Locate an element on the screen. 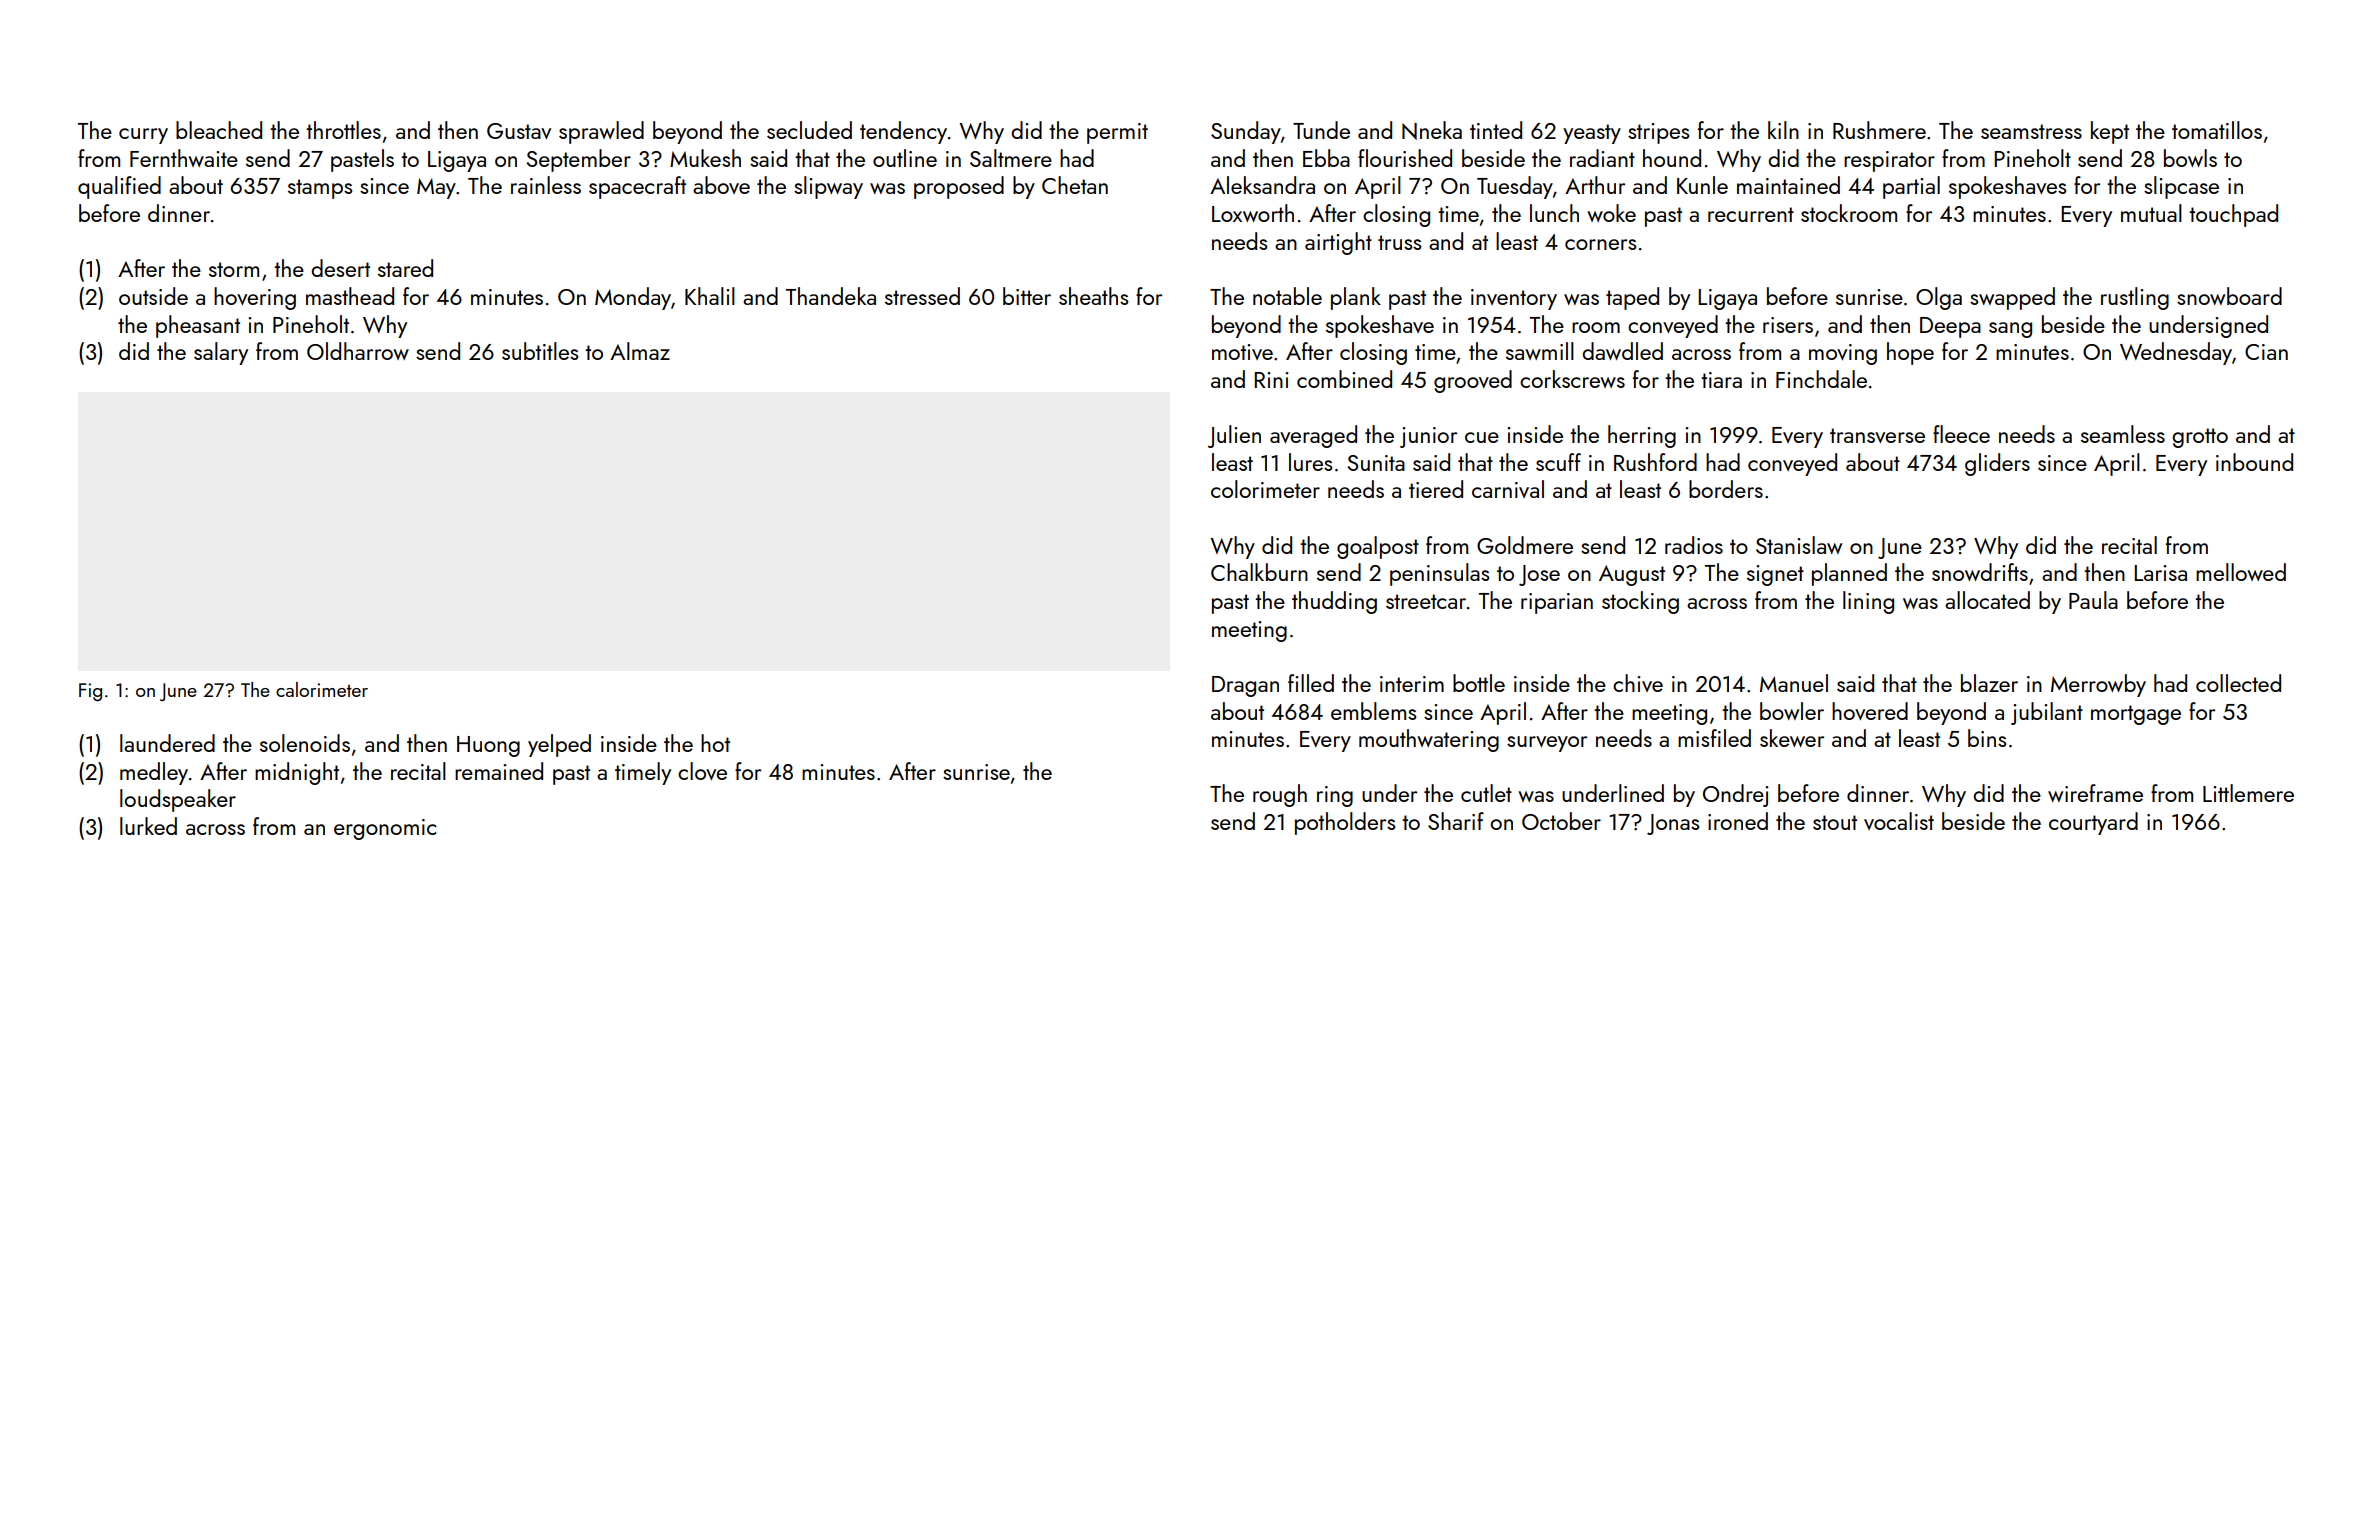  seamstress is located at coordinates (2031, 131).
